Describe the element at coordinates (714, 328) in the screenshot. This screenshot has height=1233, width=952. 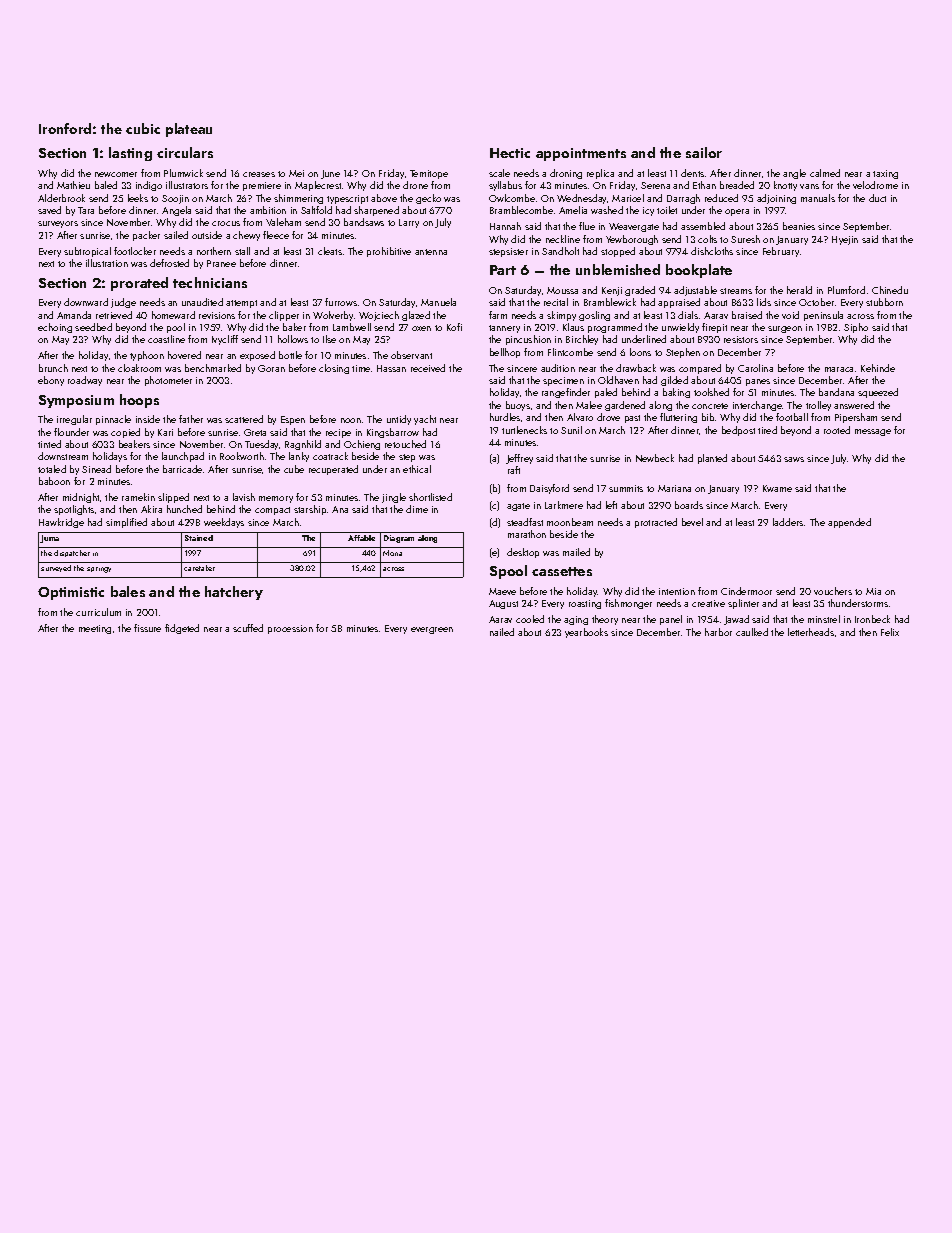
I see `firepit` at that location.
